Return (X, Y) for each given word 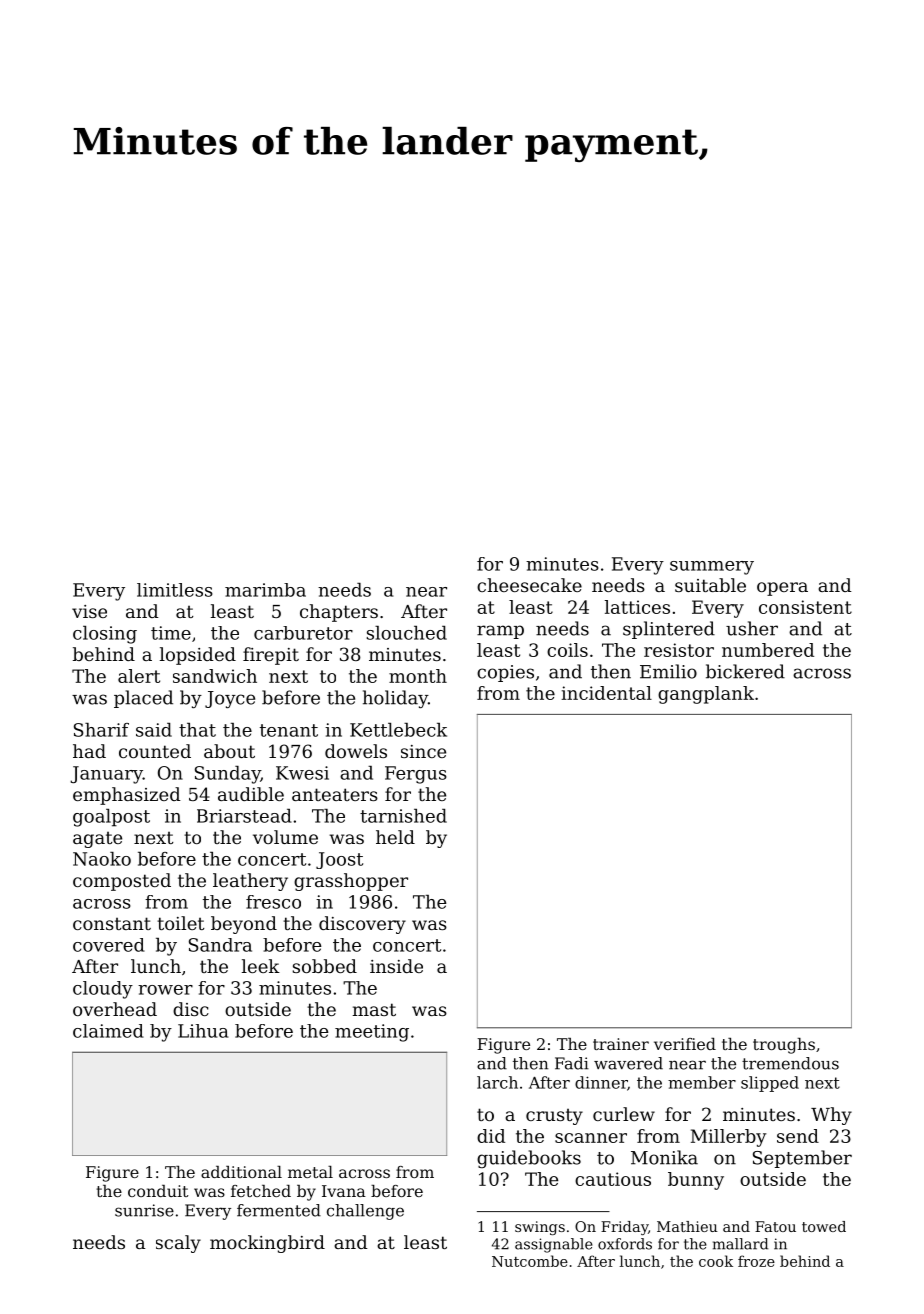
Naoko (102, 859)
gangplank (706, 695)
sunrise (144, 1210)
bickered (745, 671)
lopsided (198, 656)
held (395, 837)
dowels (356, 751)
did (491, 1136)
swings (540, 1228)
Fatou (775, 1226)
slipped (770, 1084)
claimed (108, 1031)
